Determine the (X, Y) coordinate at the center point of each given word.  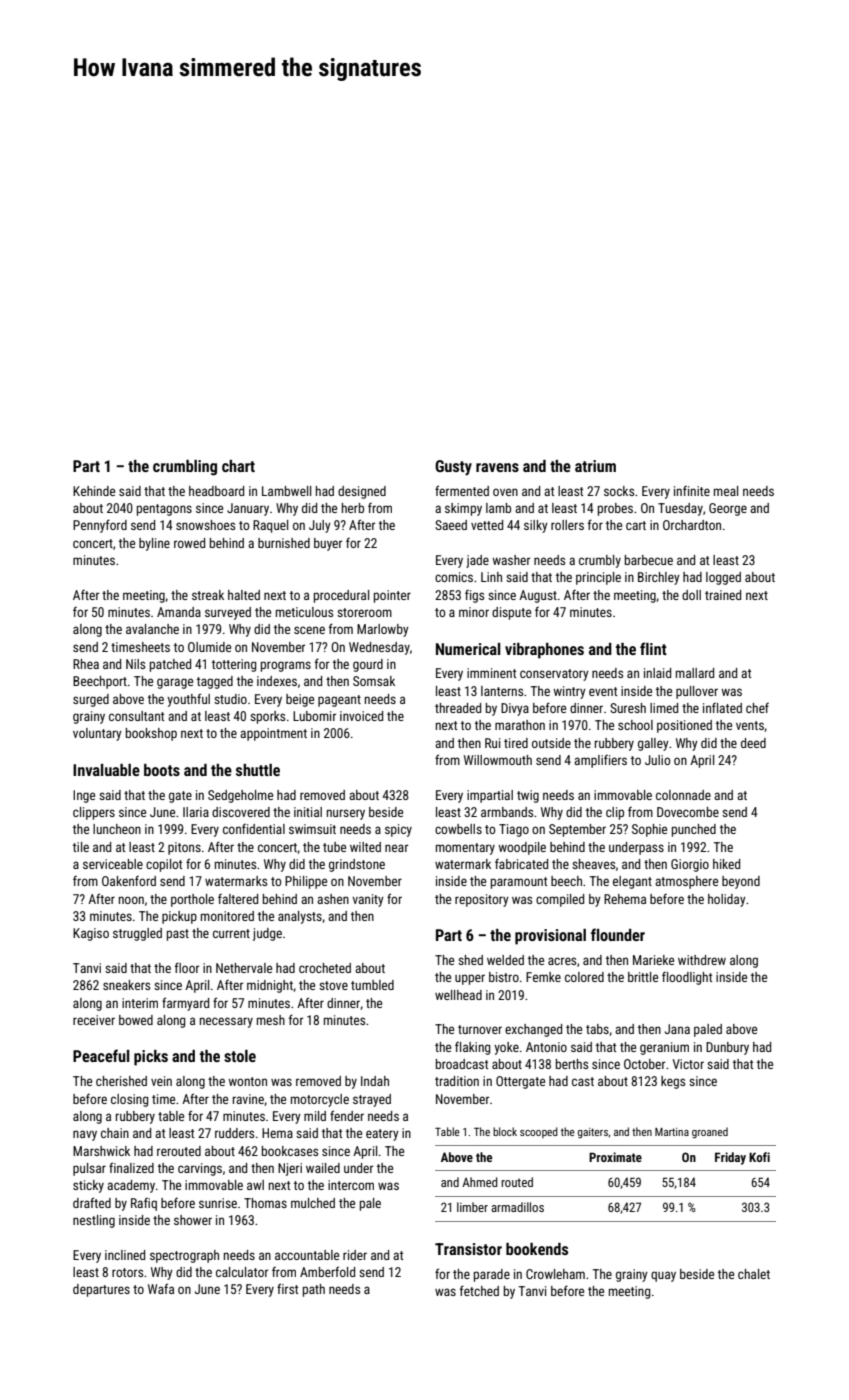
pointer (392, 596)
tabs (597, 1029)
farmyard (185, 1004)
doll (691, 595)
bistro (504, 977)
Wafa (161, 1288)
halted (244, 595)
